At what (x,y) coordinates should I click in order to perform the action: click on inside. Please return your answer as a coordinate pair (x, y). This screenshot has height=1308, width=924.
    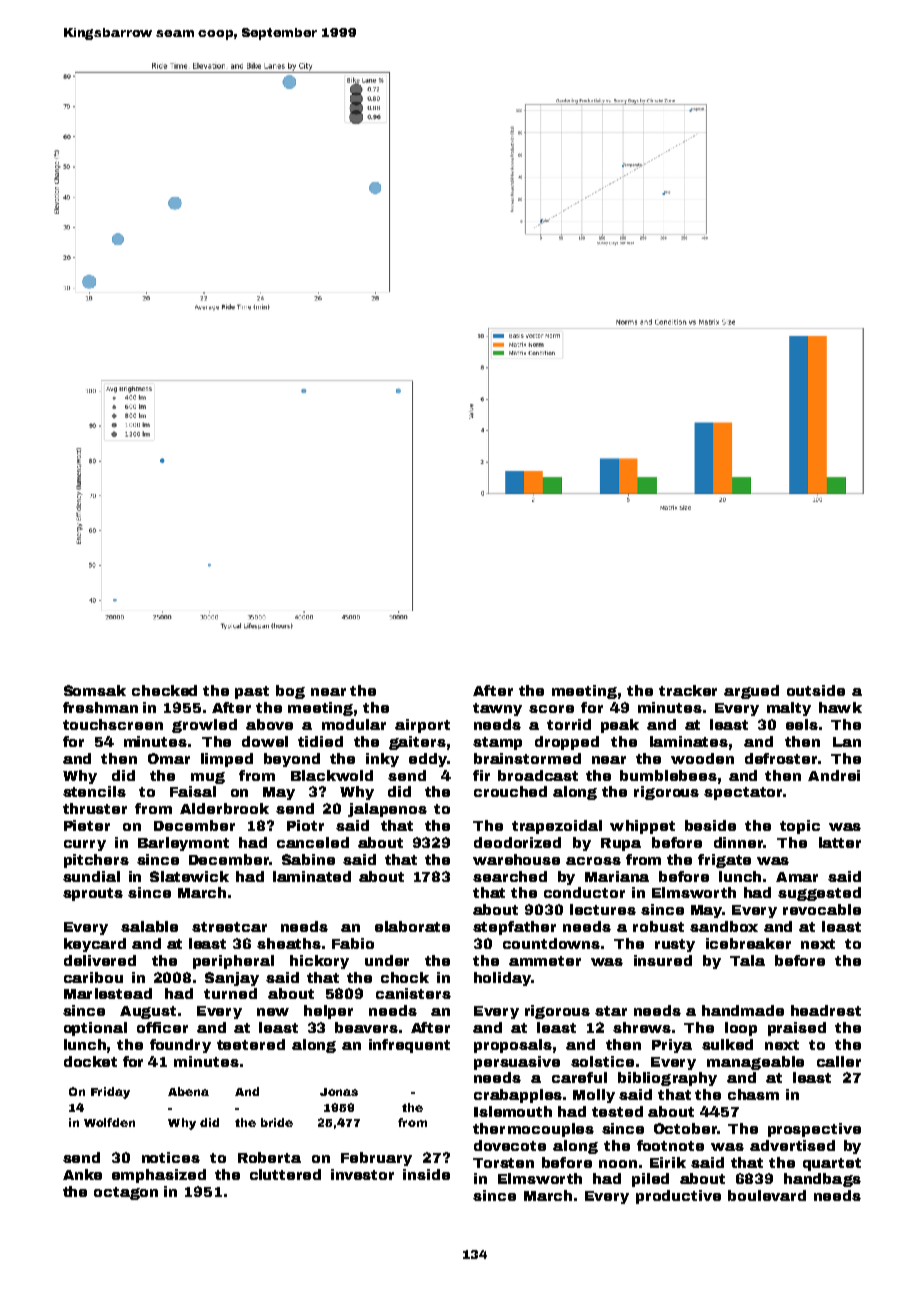
    Looking at the image, I should click on (426, 1174).
